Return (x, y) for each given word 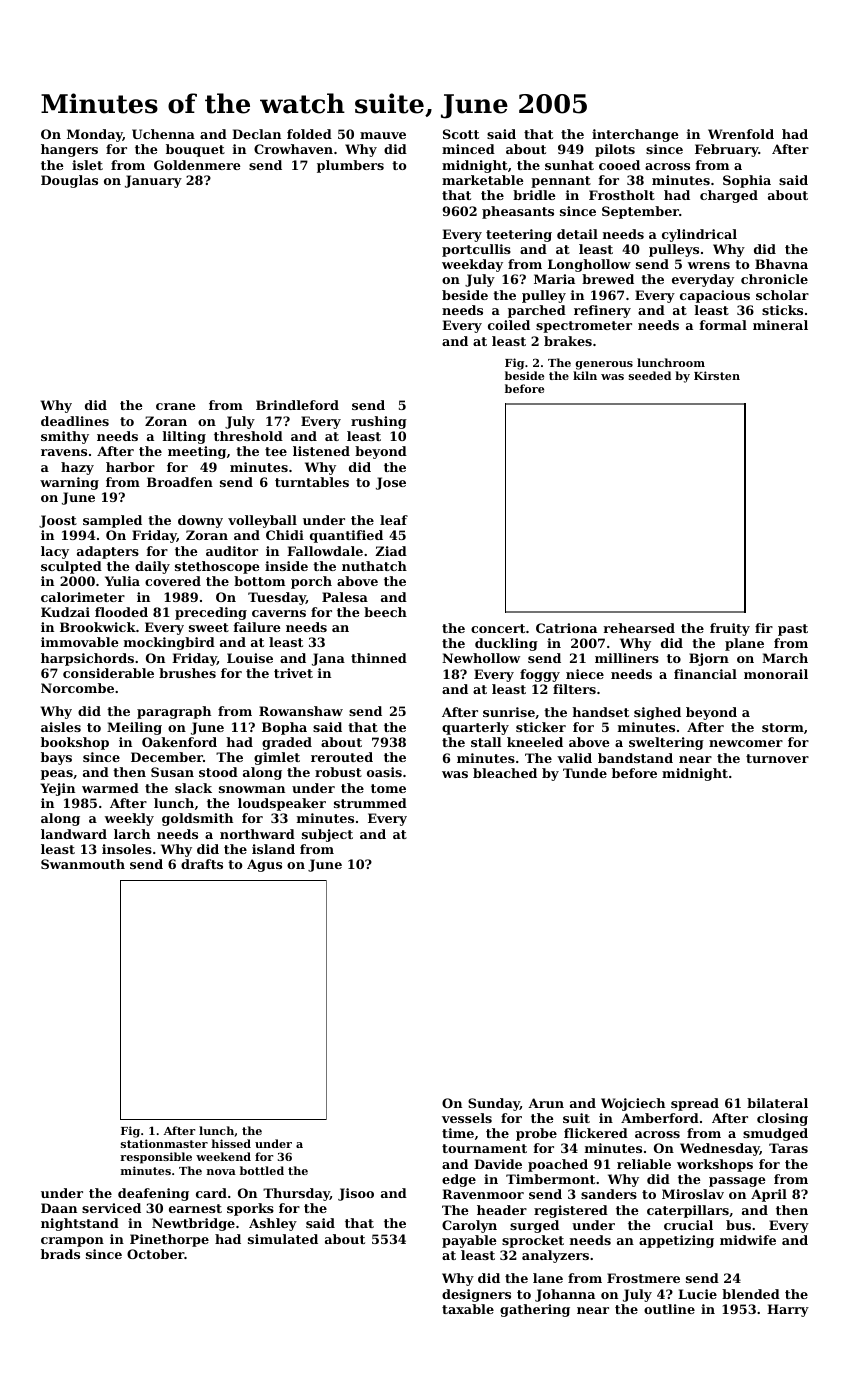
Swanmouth (83, 864)
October (155, 1254)
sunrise (509, 712)
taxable (468, 1309)
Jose (391, 483)
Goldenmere (197, 165)
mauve (383, 135)
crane (176, 406)
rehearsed (639, 628)
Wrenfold (741, 134)
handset (600, 712)
